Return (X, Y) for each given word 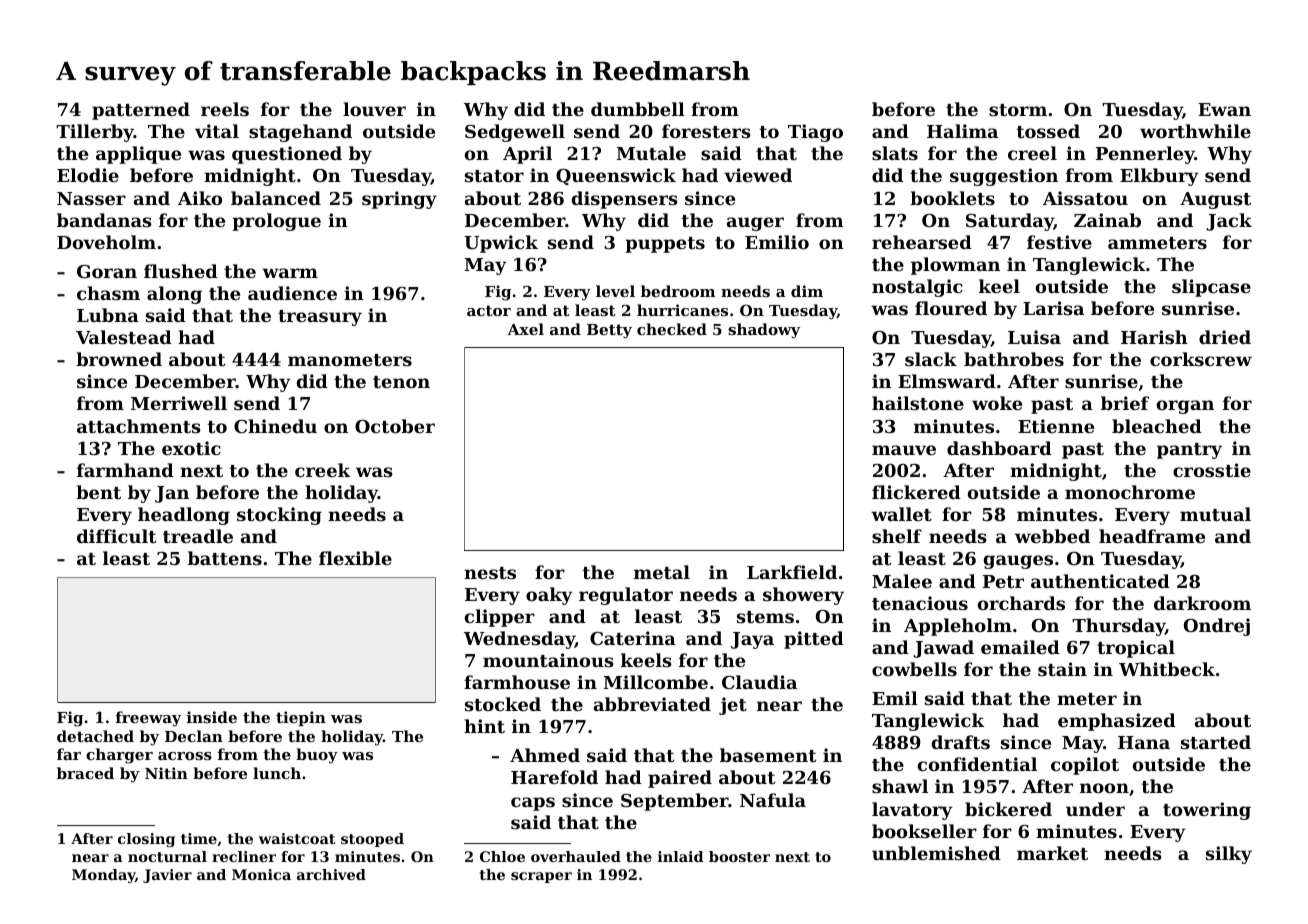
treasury (320, 318)
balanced (276, 198)
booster (739, 856)
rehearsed (922, 242)
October (395, 426)
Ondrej (1217, 627)
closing (146, 840)
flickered (916, 492)
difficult (117, 536)
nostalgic (917, 288)
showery (803, 596)
